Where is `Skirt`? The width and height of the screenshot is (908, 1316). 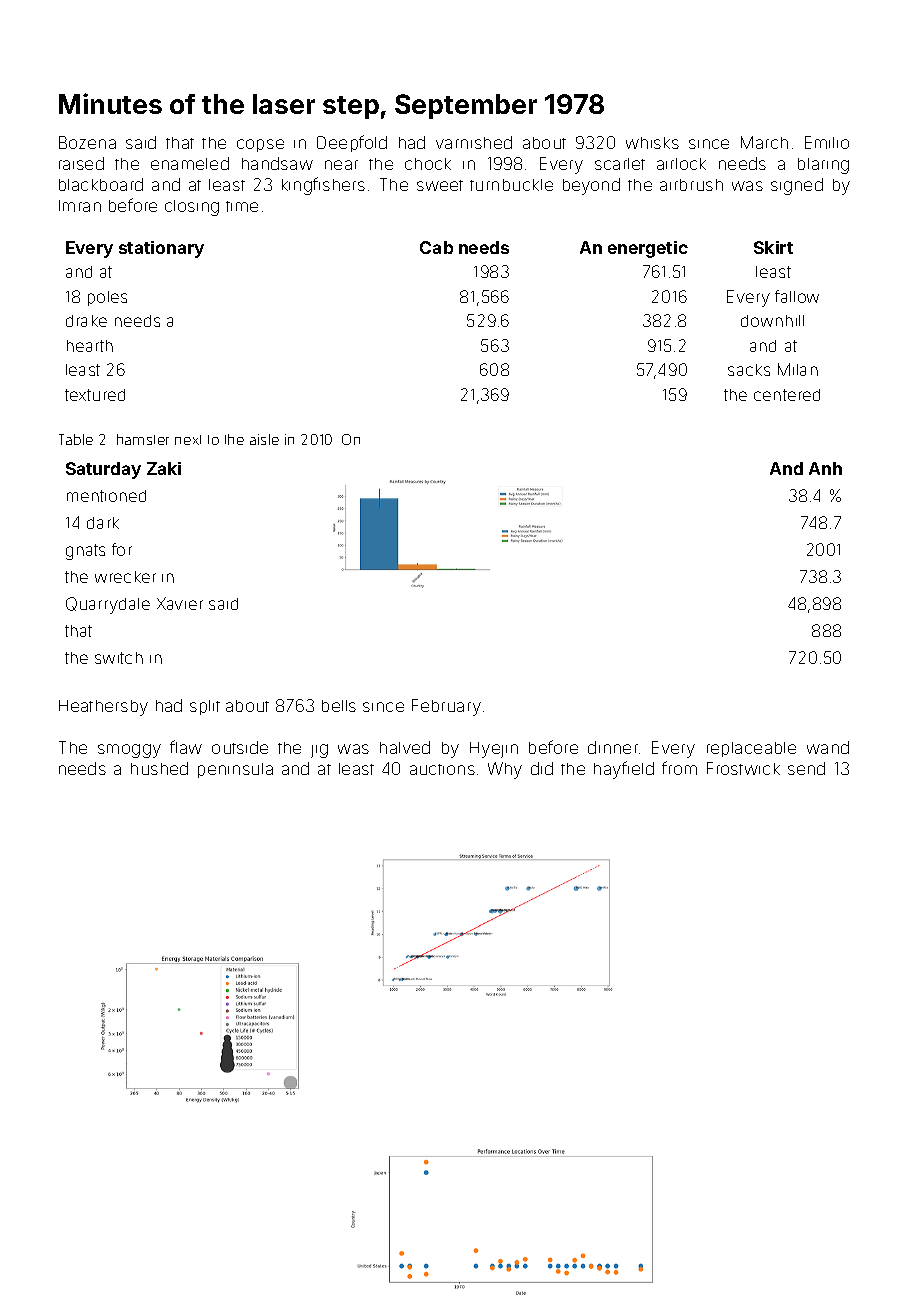 Skirt is located at coordinates (773, 247).
